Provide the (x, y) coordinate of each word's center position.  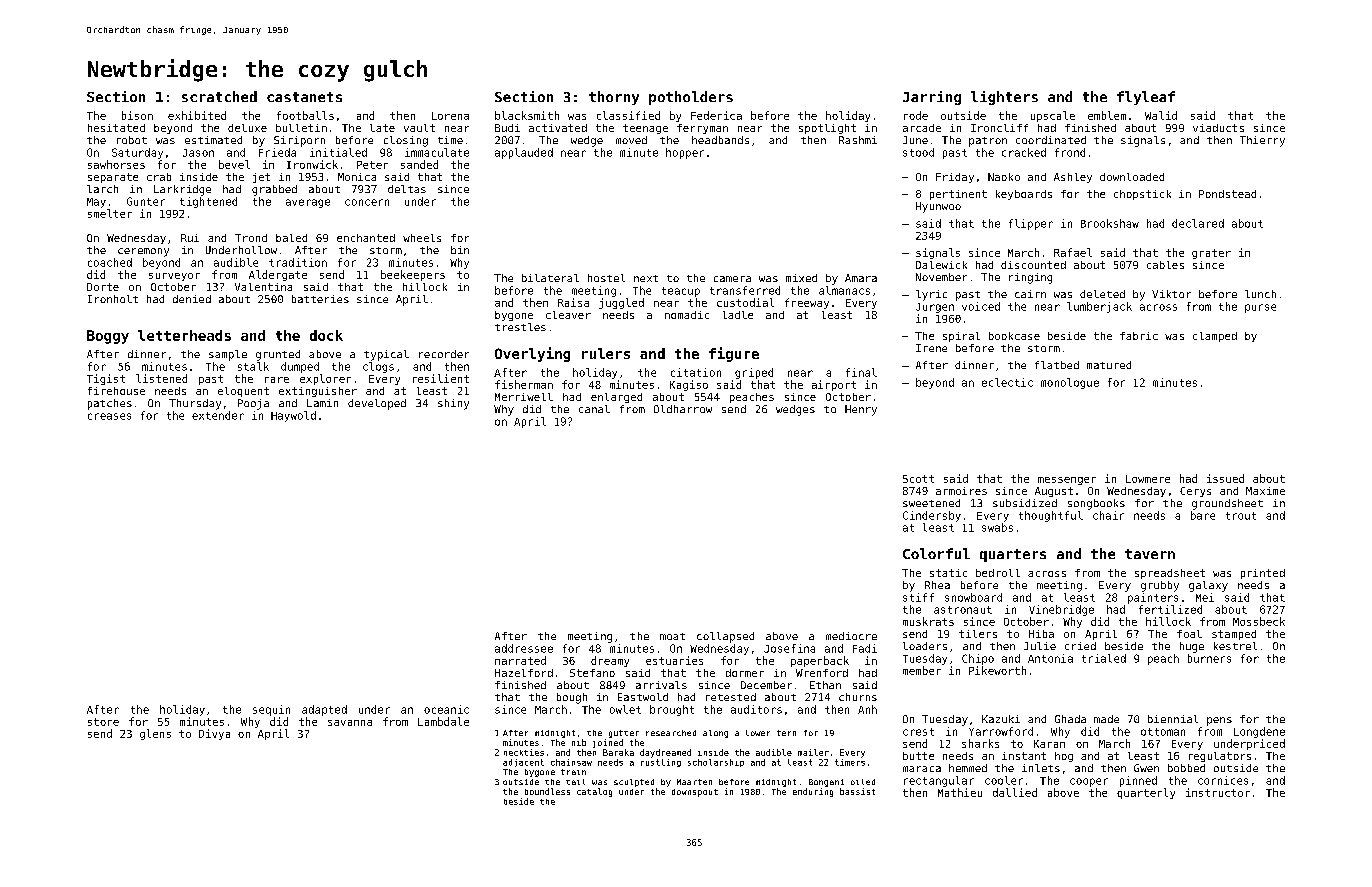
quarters (1013, 555)
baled (291, 238)
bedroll (998, 573)
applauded (524, 153)
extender (218, 415)
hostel (606, 278)
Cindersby (932, 516)
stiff (918, 597)
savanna (350, 723)
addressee (524, 648)
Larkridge (182, 190)
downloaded (1132, 177)
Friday (955, 178)
